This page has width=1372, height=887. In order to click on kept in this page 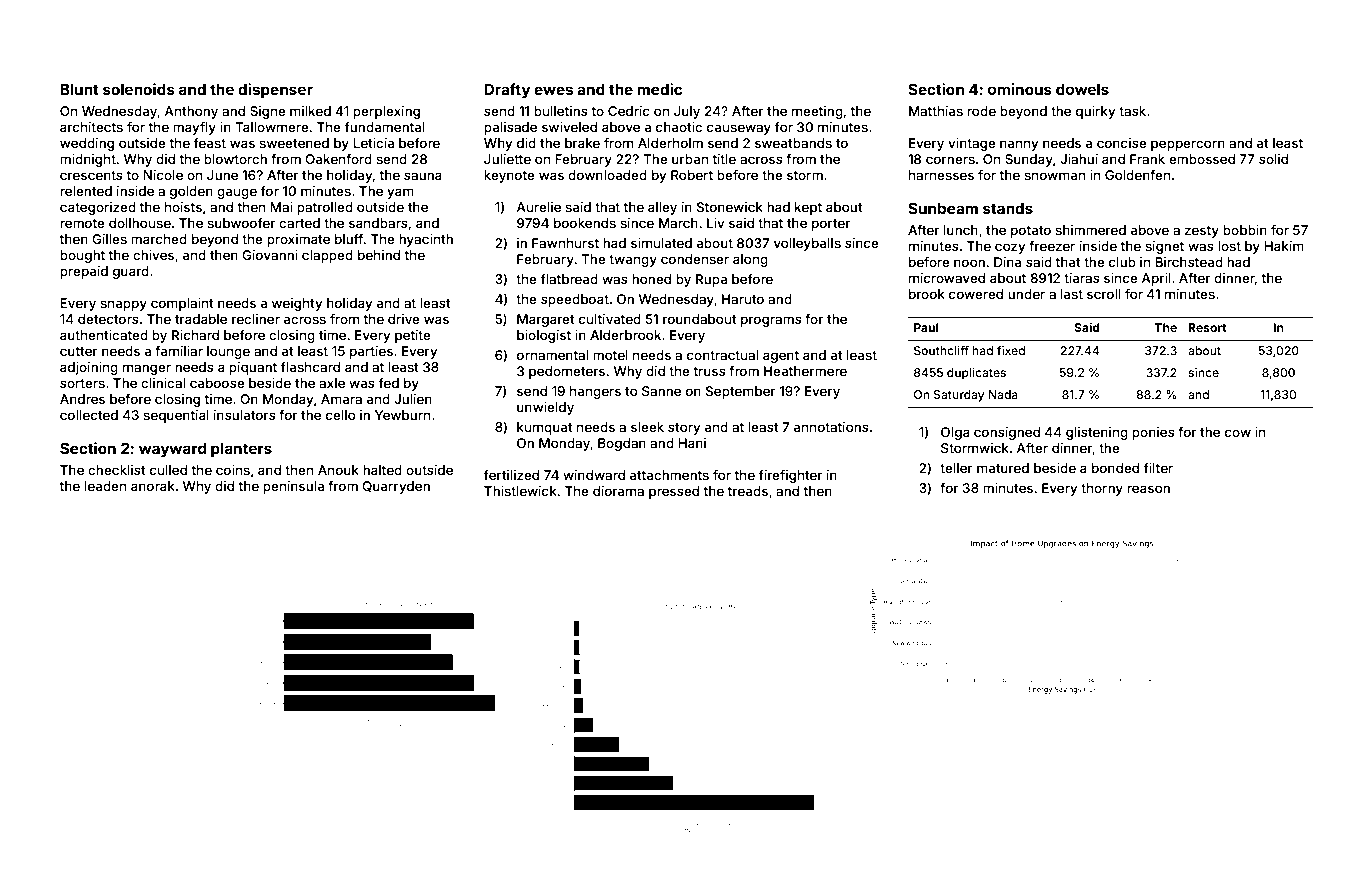, I will do `click(808, 208)`.
